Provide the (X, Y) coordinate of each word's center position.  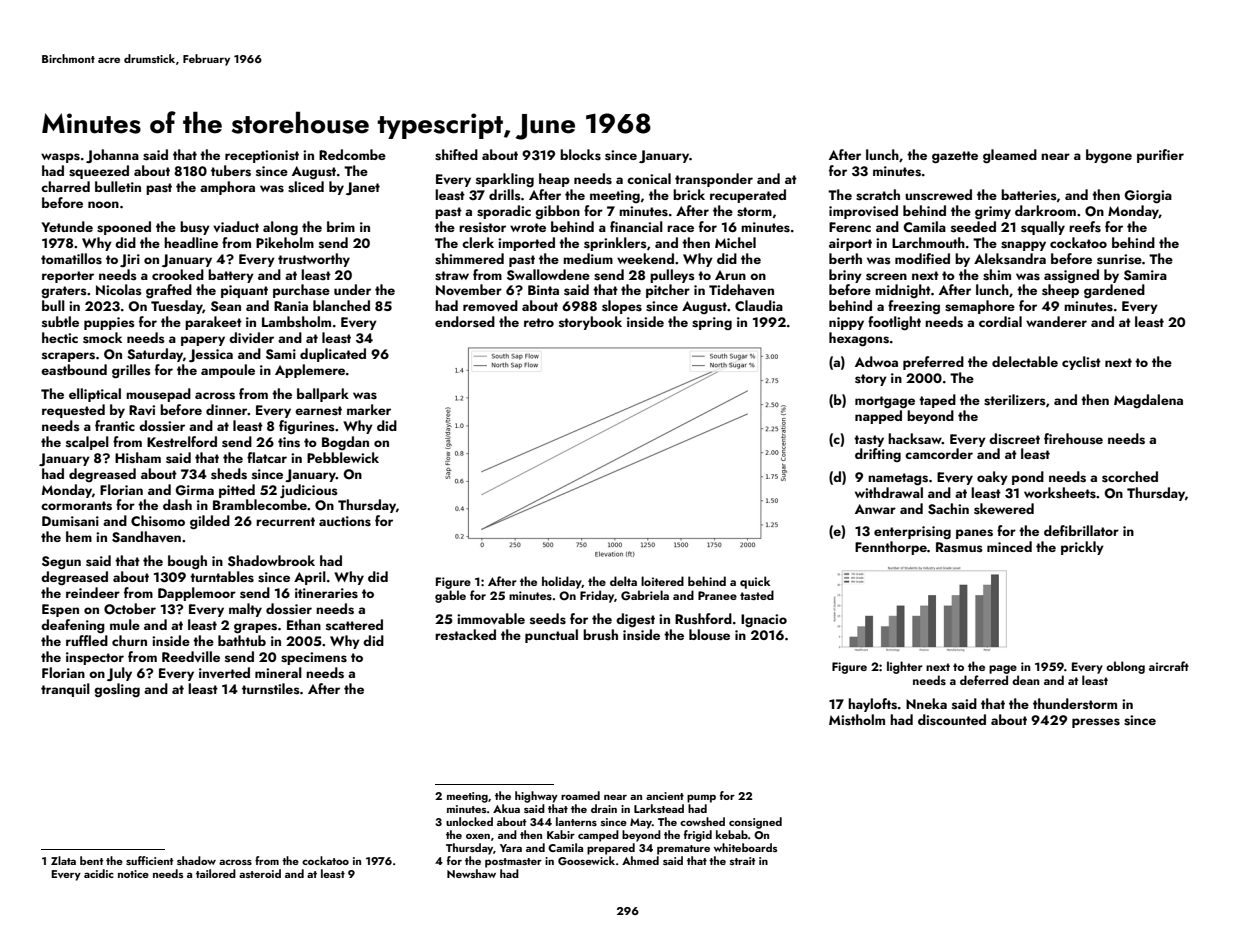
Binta (543, 290)
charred (65, 186)
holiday (562, 582)
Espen (60, 610)
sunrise (1119, 259)
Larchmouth (928, 242)
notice (133, 874)
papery (203, 341)
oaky (992, 478)
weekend (645, 258)
